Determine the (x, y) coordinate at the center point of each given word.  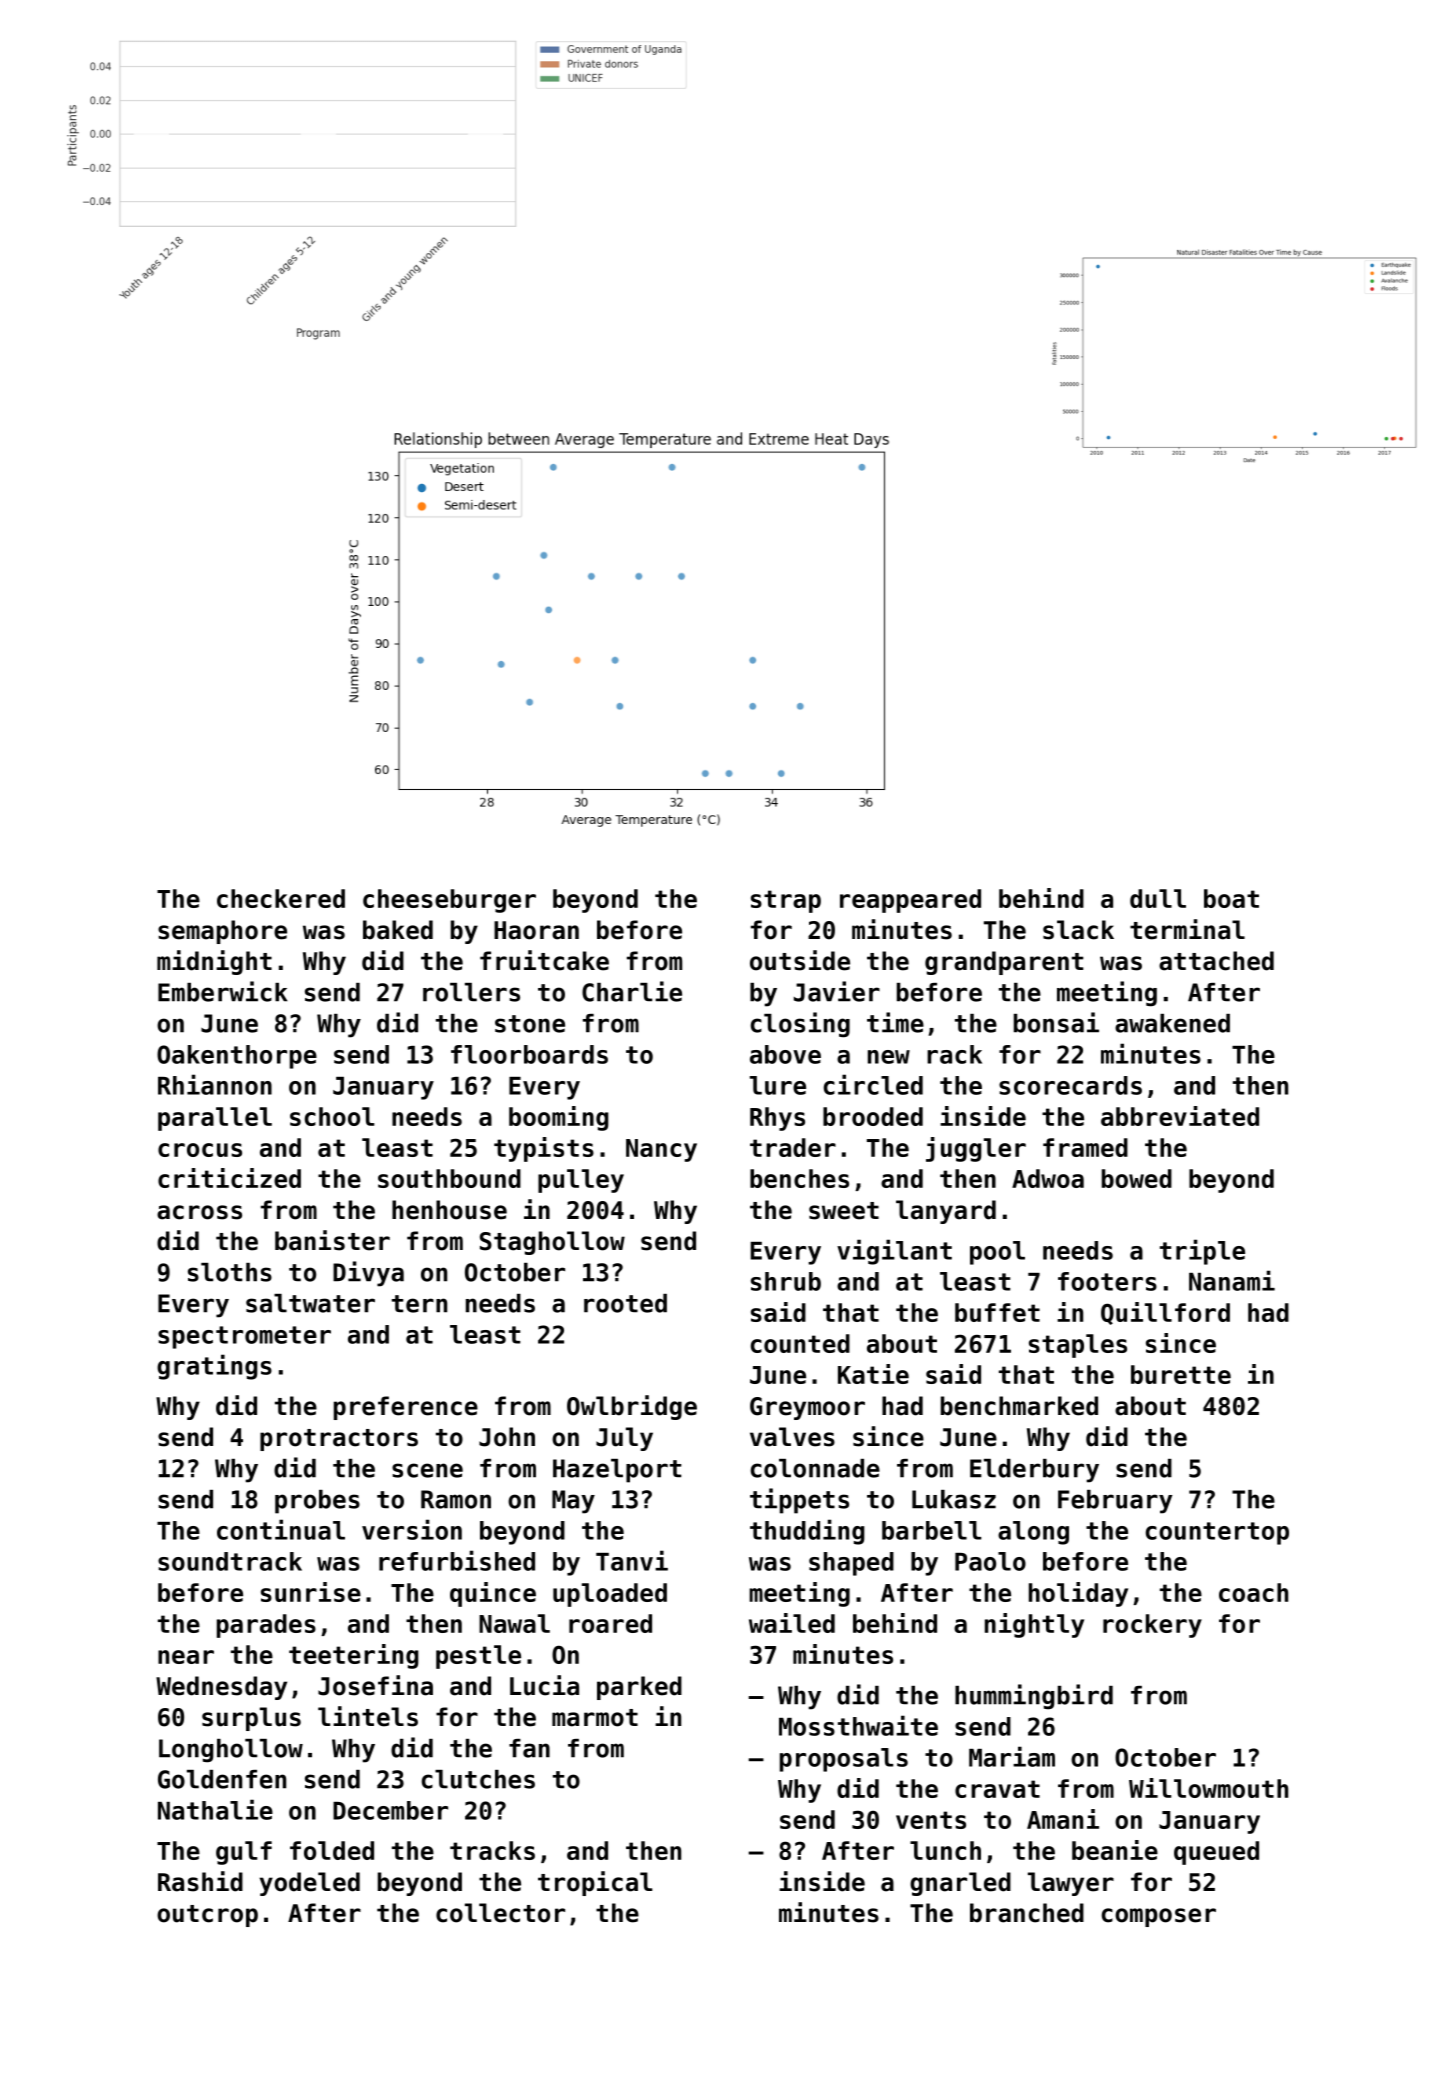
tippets (799, 1501)
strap (786, 901)
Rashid (200, 1881)
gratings (214, 1367)
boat (1231, 898)
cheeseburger (449, 901)
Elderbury (1034, 1471)
